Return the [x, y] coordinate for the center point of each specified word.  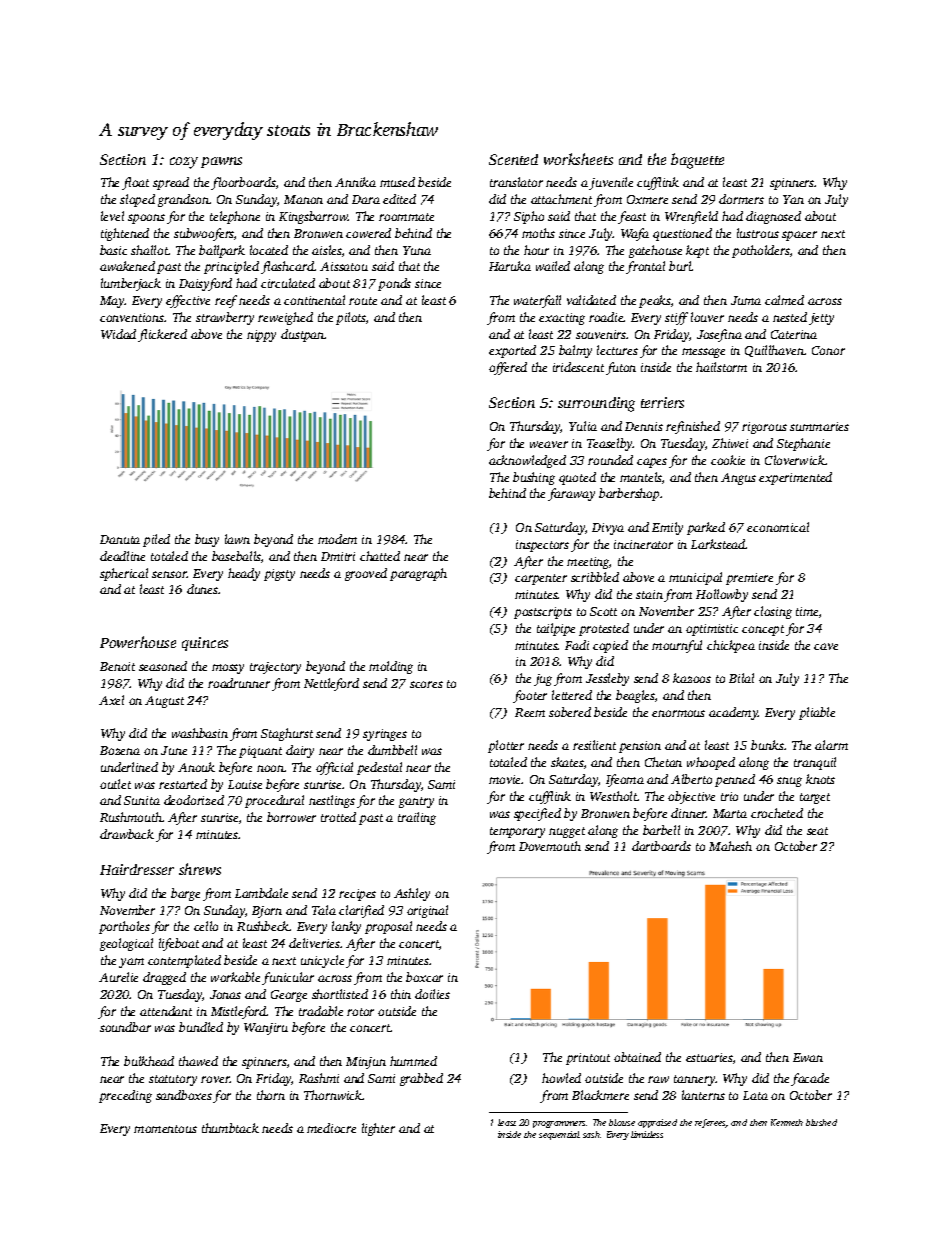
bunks [767, 745]
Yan [793, 199]
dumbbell [392, 750]
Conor [828, 350]
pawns [221, 162]
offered [508, 368]
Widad [118, 334]
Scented [513, 159]
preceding [125, 1096]
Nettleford [331, 684]
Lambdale [261, 893]
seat [817, 831]
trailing [417, 818]
